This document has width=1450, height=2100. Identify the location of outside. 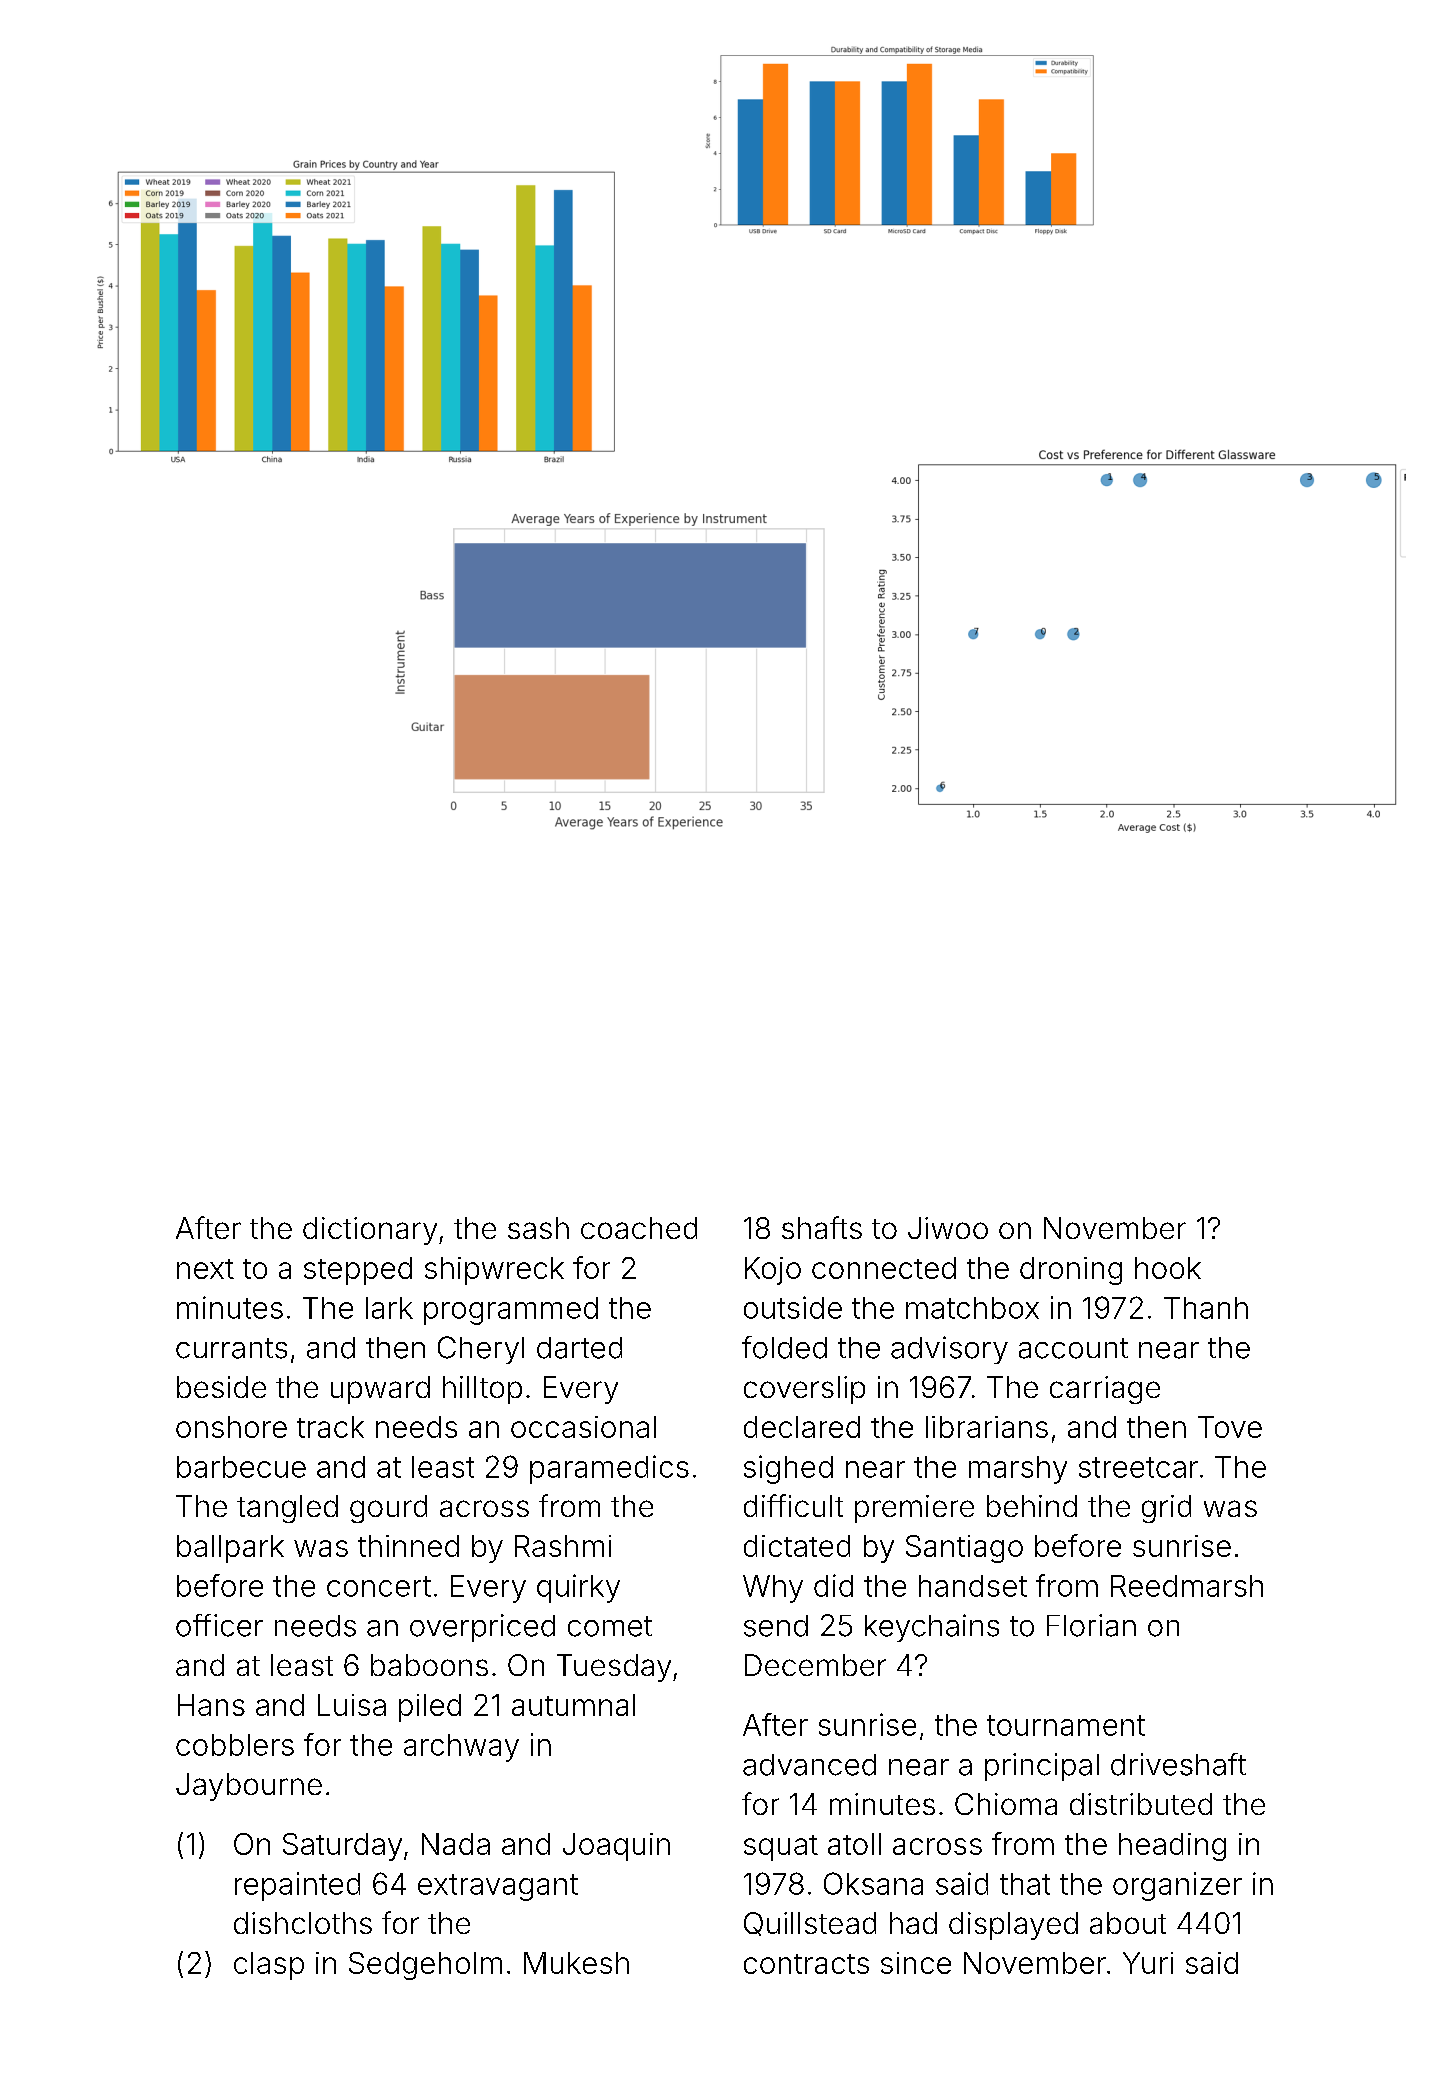
(793, 1307).
